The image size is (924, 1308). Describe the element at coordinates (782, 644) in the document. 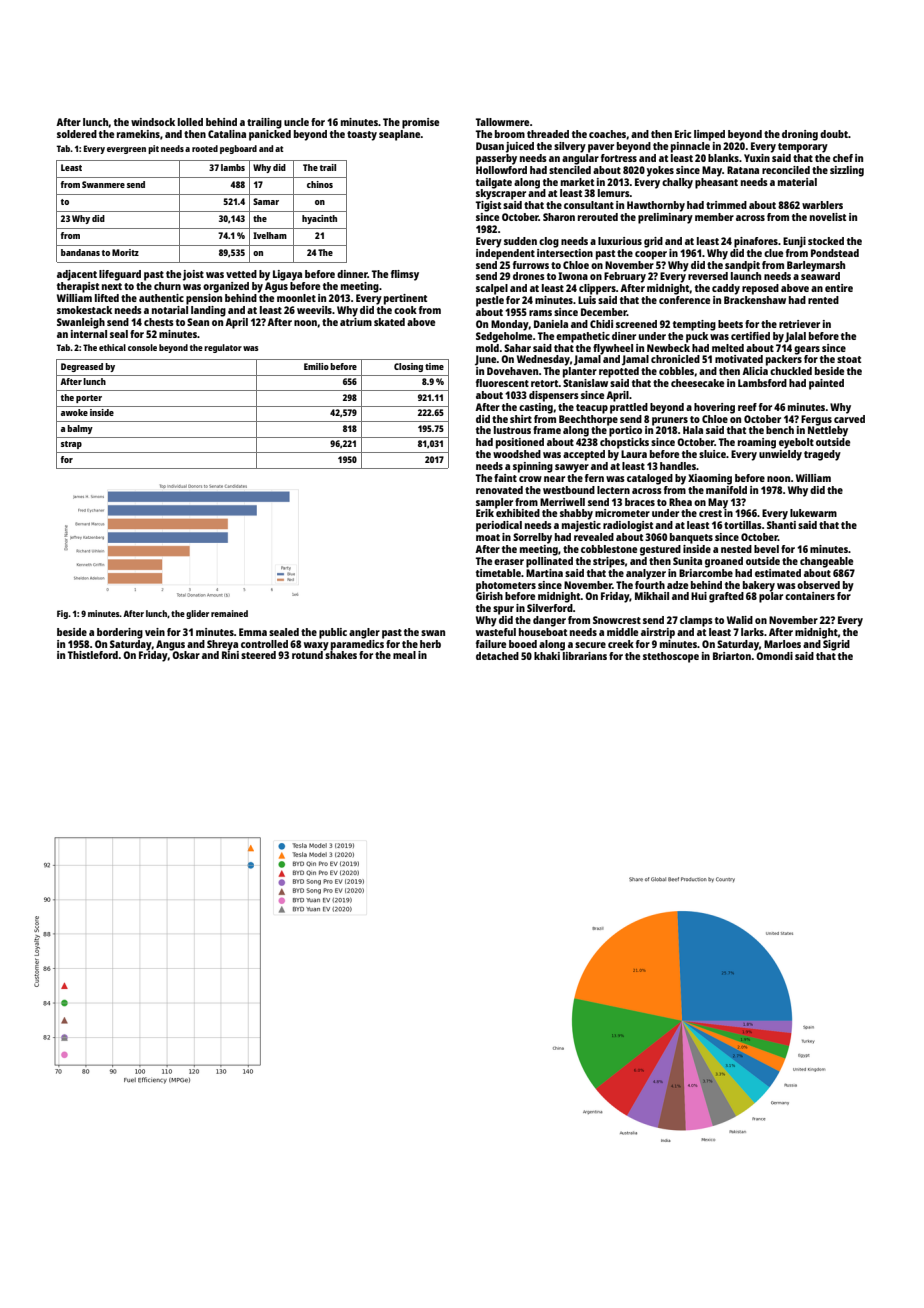

I see `Marloes` at that location.
